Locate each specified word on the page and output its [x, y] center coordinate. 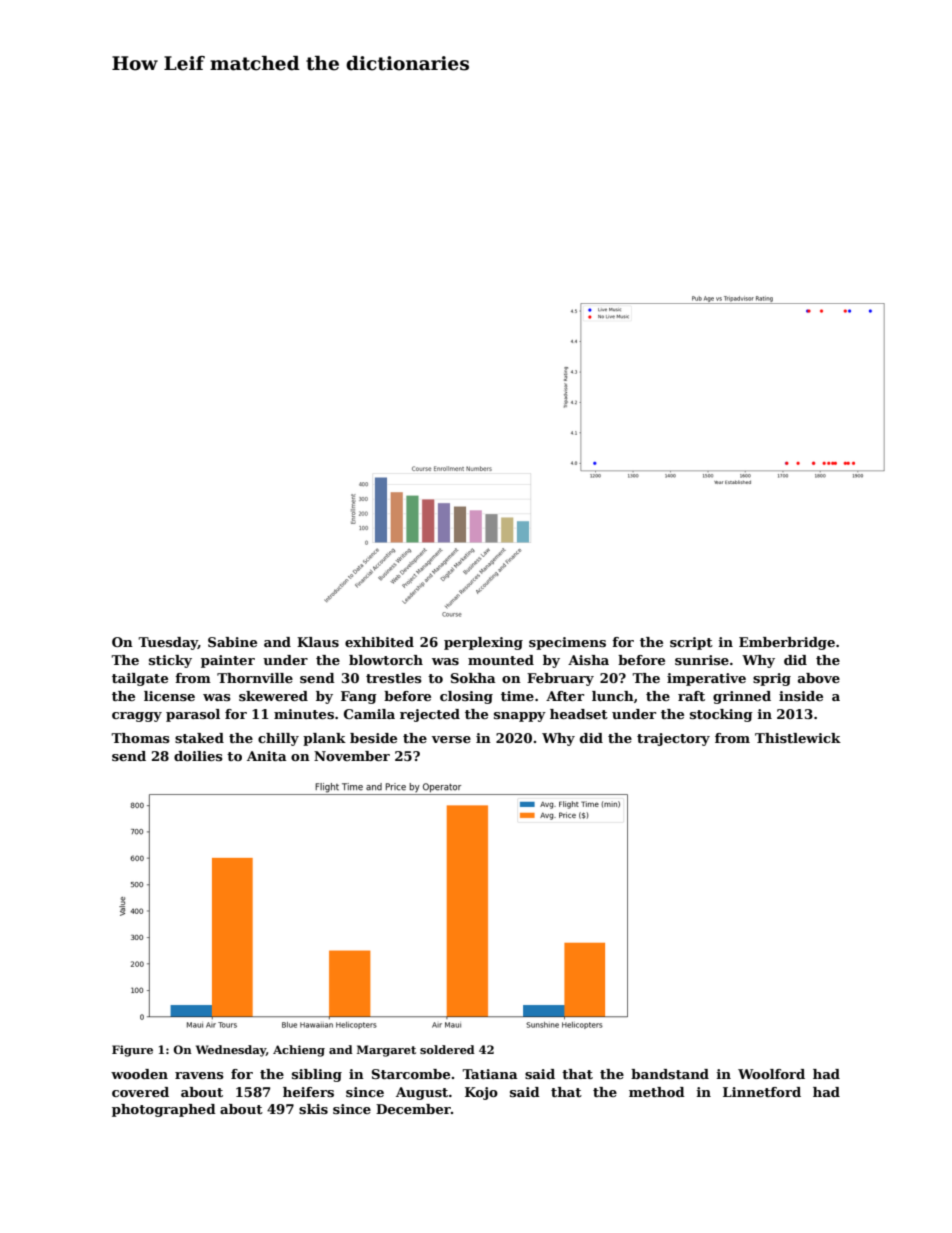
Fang [359, 697]
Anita [267, 756]
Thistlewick [798, 738]
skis [313, 1109]
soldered [447, 1049]
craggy [137, 717]
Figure [132, 1051]
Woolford [771, 1074]
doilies [198, 756]
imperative [706, 679]
